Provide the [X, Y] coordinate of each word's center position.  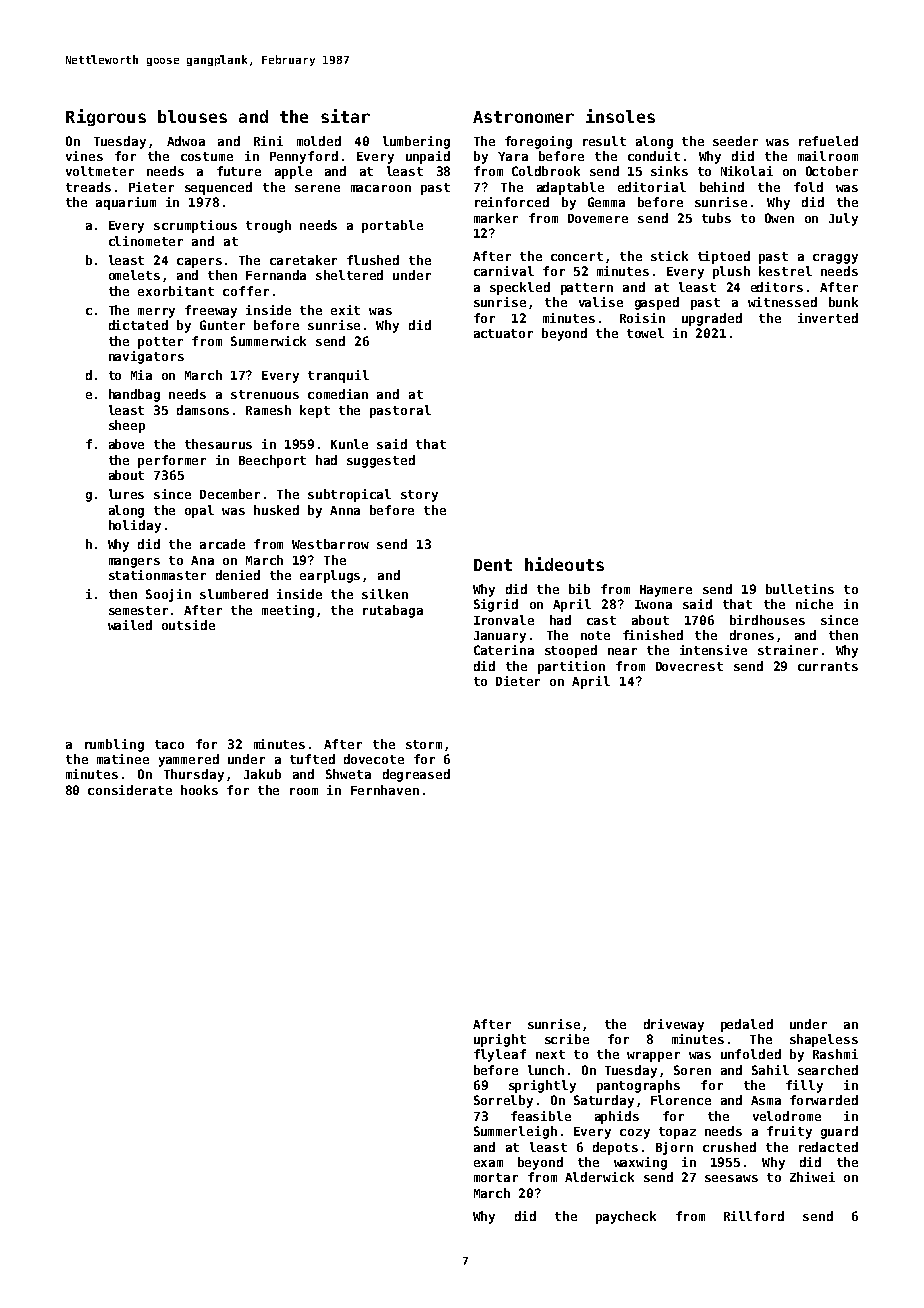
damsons [203, 410]
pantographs [638, 1086]
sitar [345, 116]
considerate [130, 790]
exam [488, 1163]
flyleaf [500, 1055]
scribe [567, 1039]
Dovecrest [689, 666]
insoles [620, 116]
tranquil [338, 376]
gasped [657, 303]
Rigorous [106, 117]
